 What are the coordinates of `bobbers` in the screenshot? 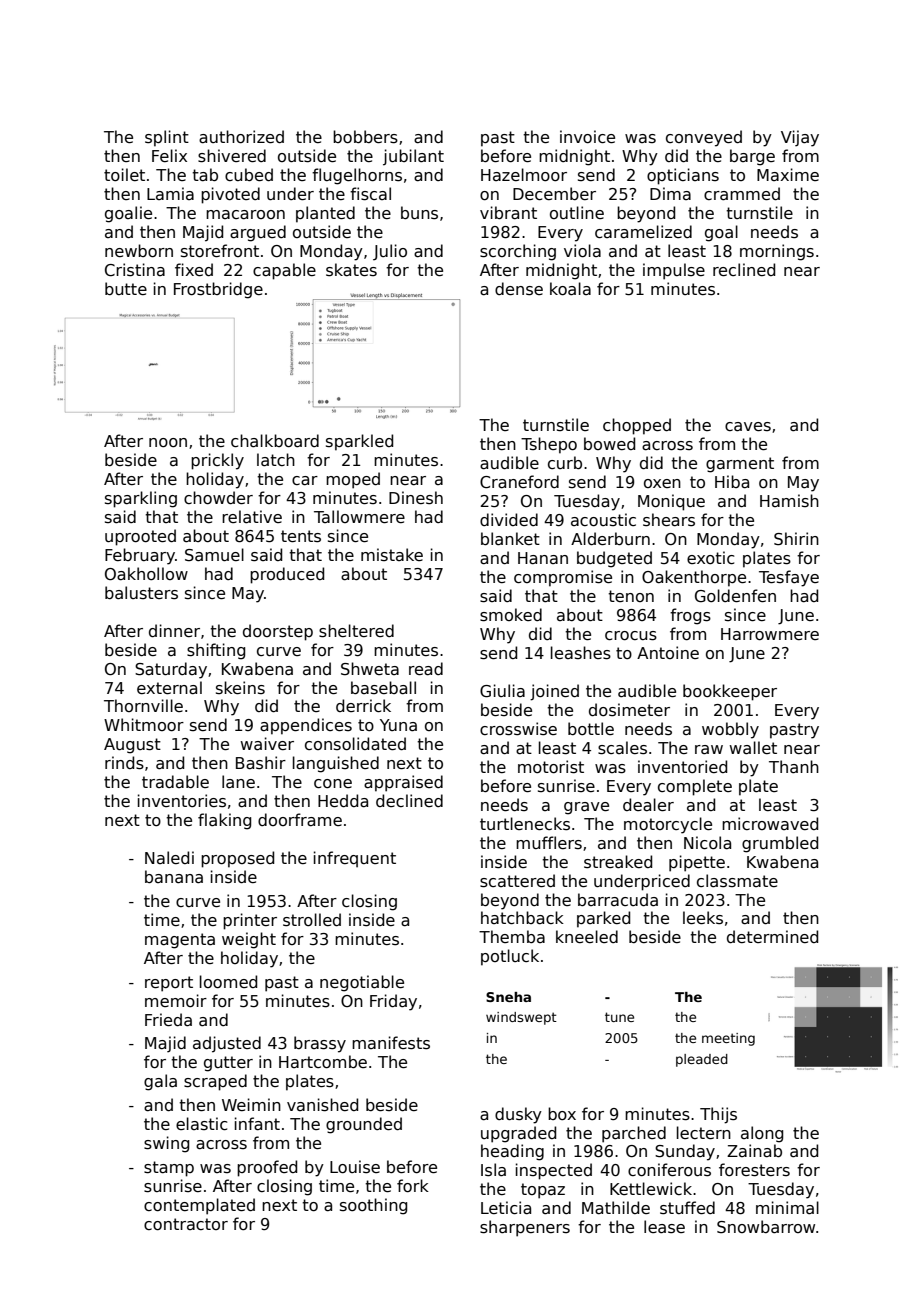 It's located at (365, 137).
